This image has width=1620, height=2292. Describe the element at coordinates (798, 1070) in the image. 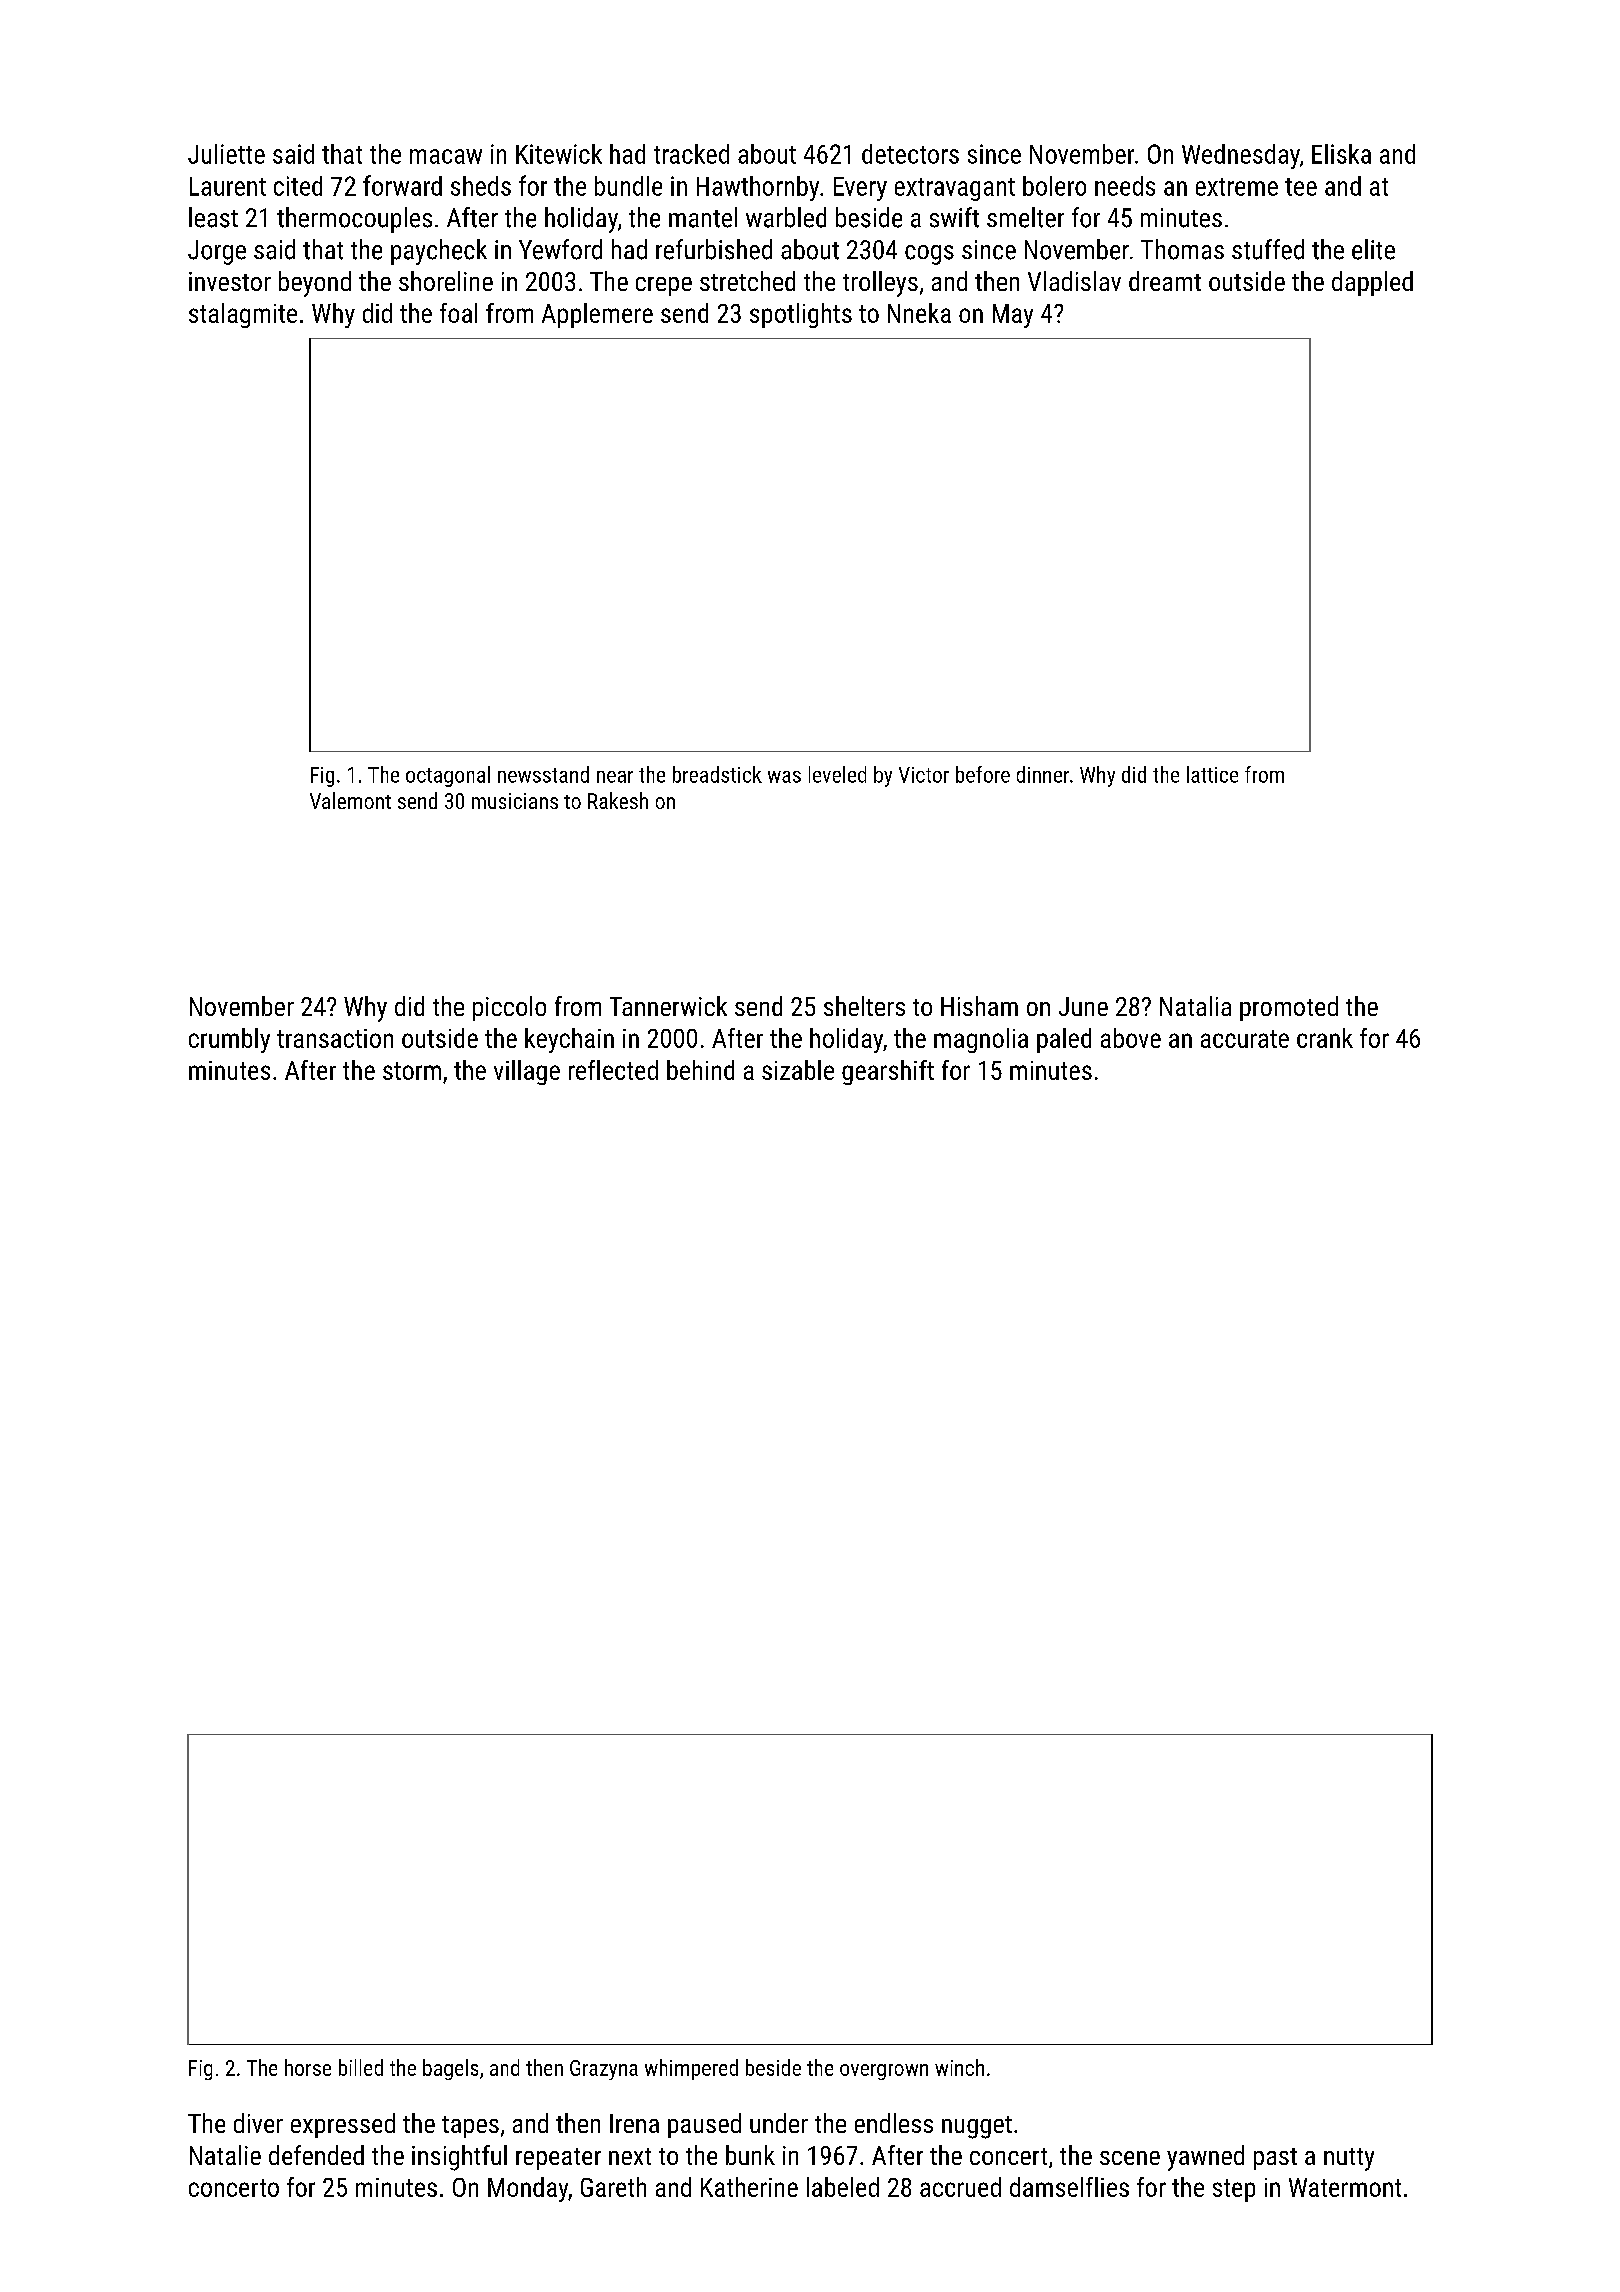

I see `sizable` at that location.
